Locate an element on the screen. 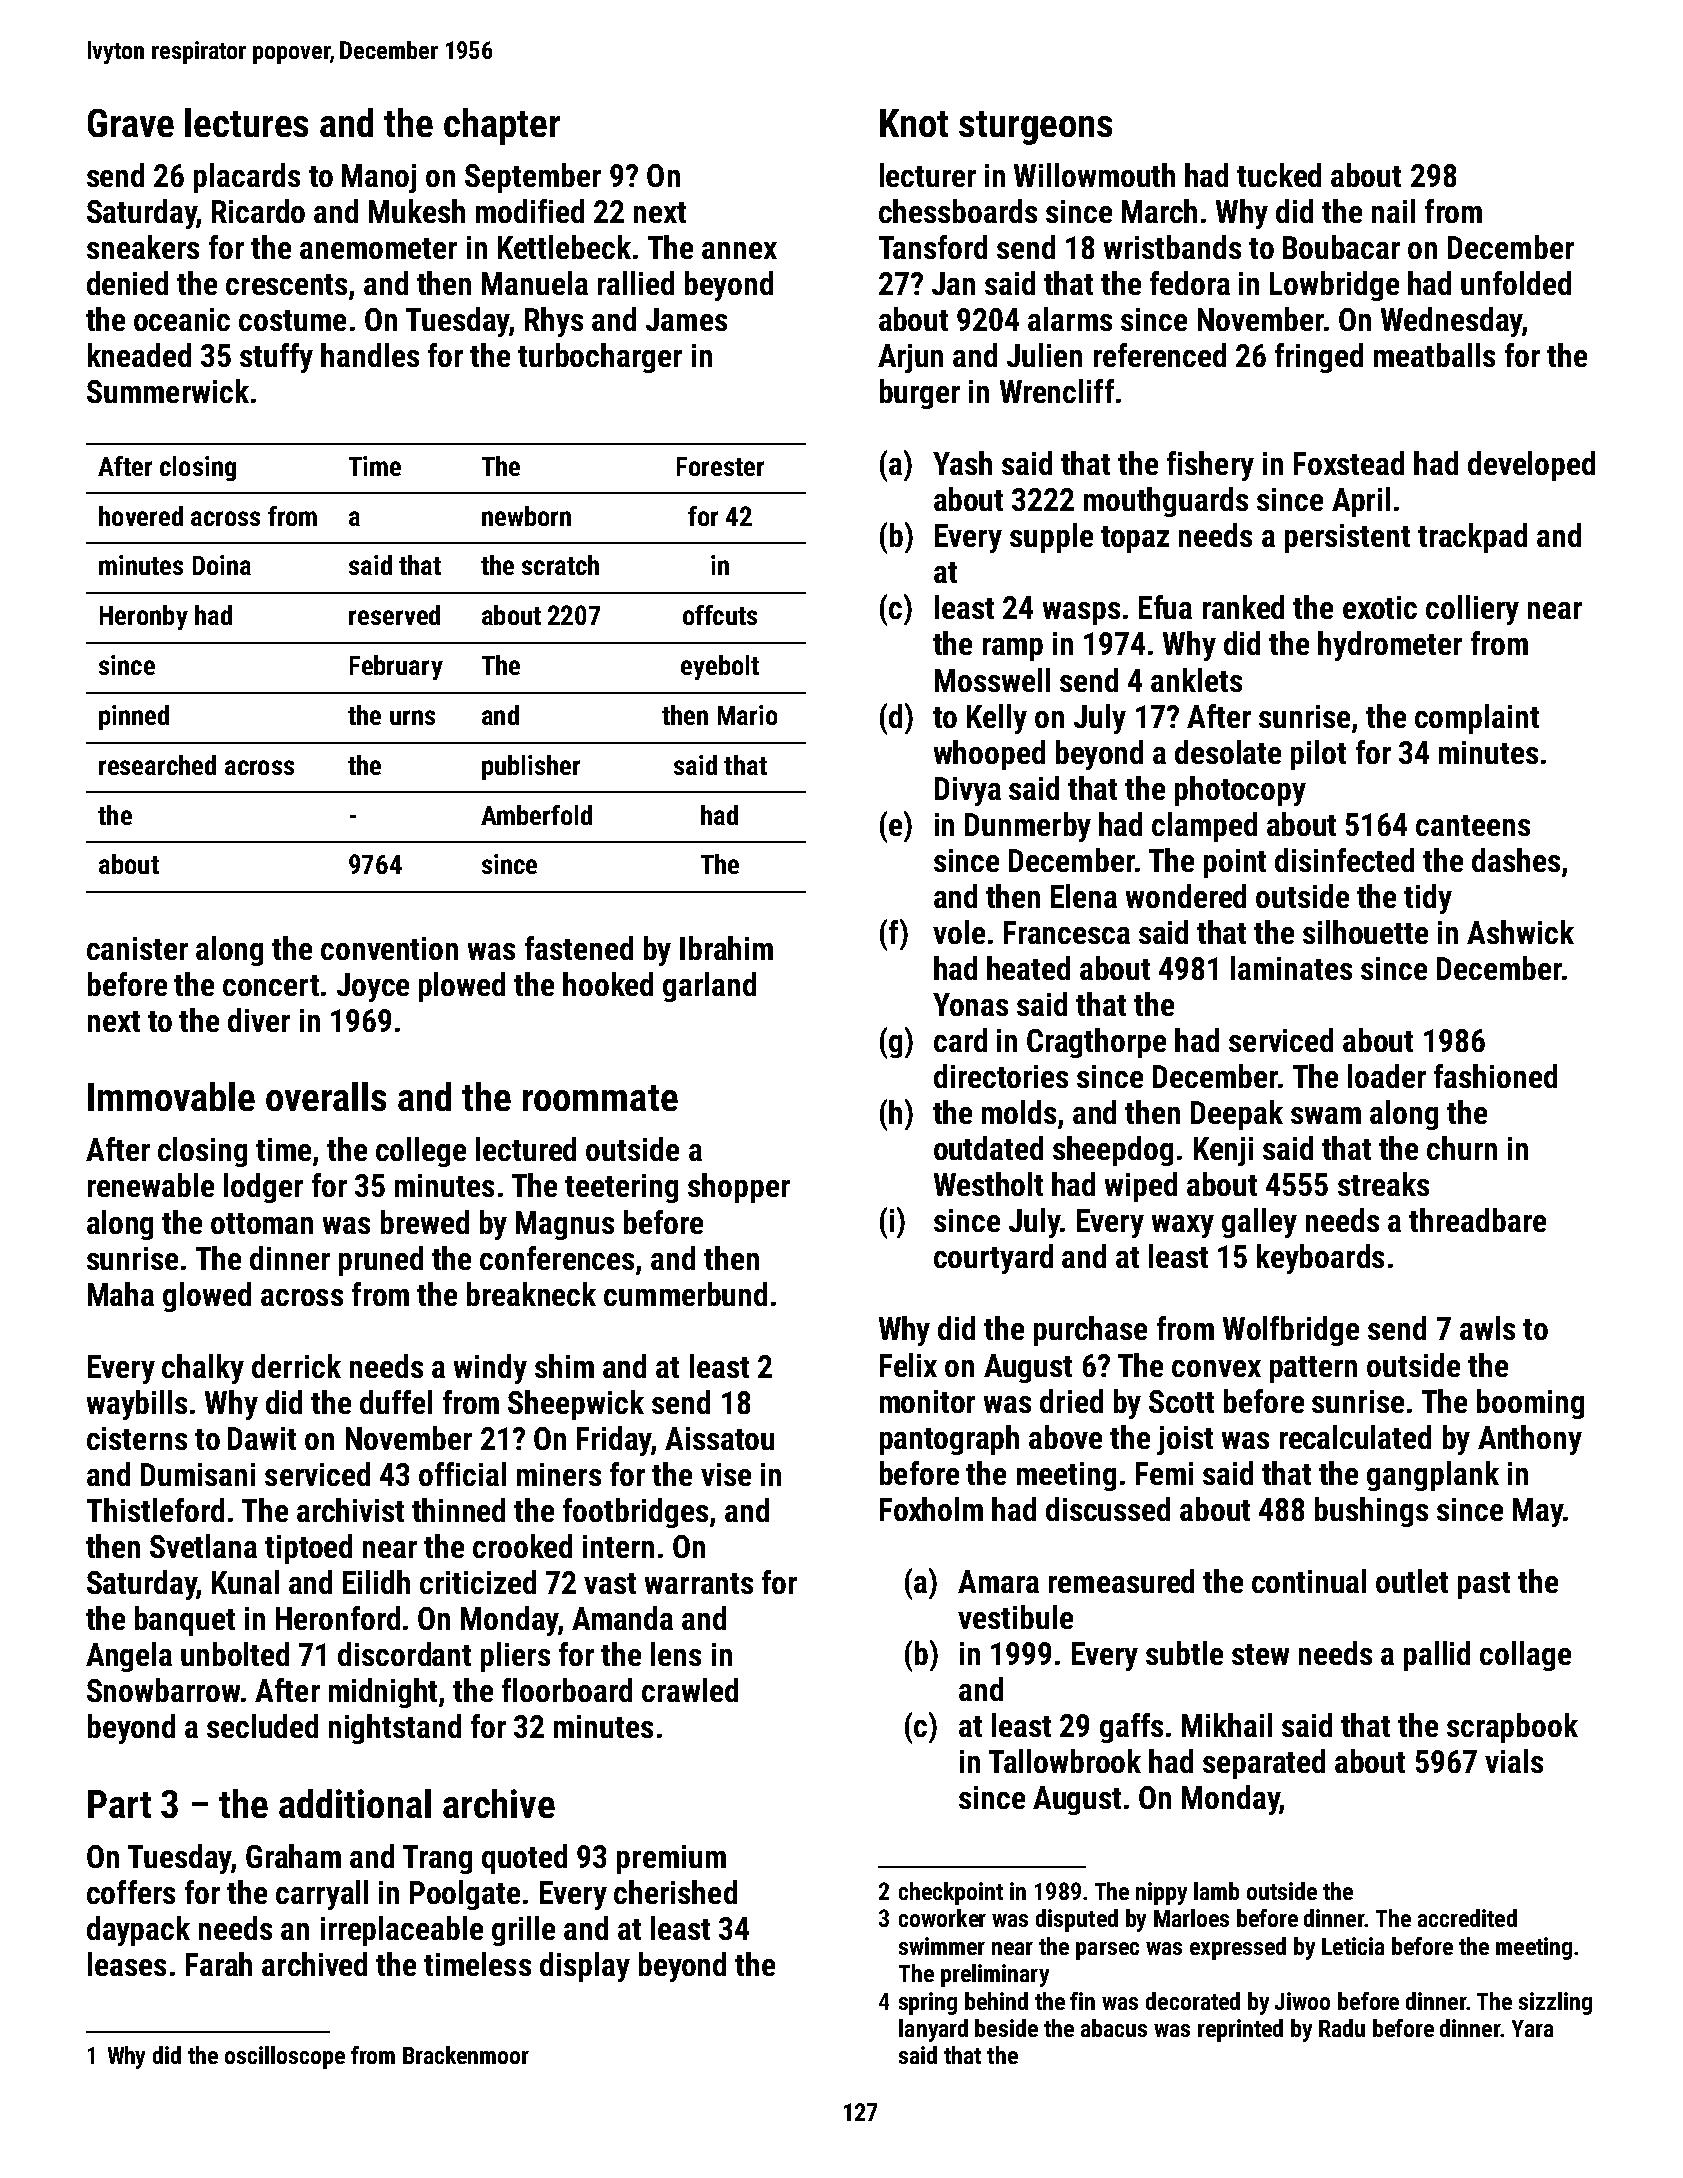 This screenshot has width=1683, height=2178. coworker is located at coordinates (942, 1918).
